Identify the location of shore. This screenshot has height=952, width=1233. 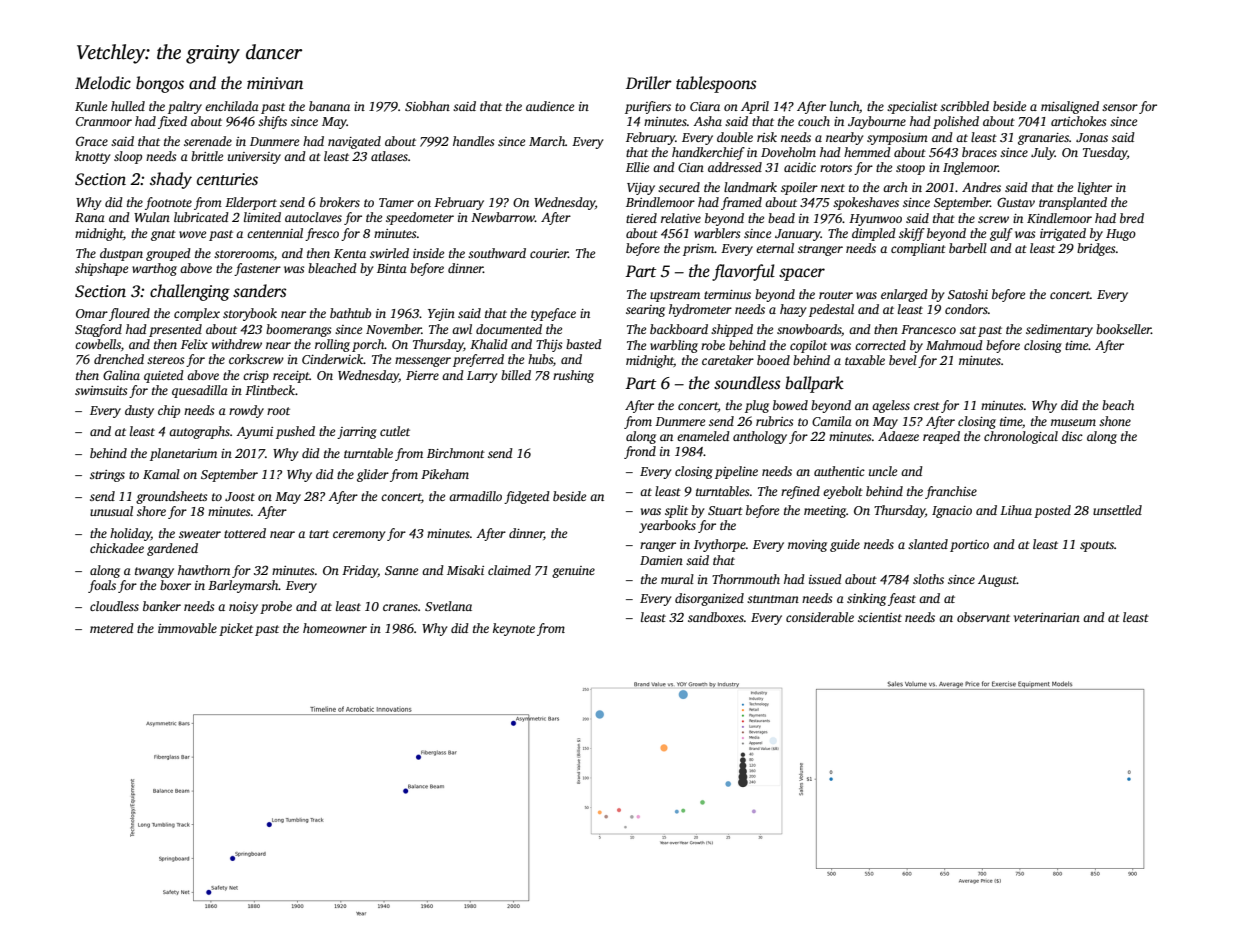
(151, 511).
